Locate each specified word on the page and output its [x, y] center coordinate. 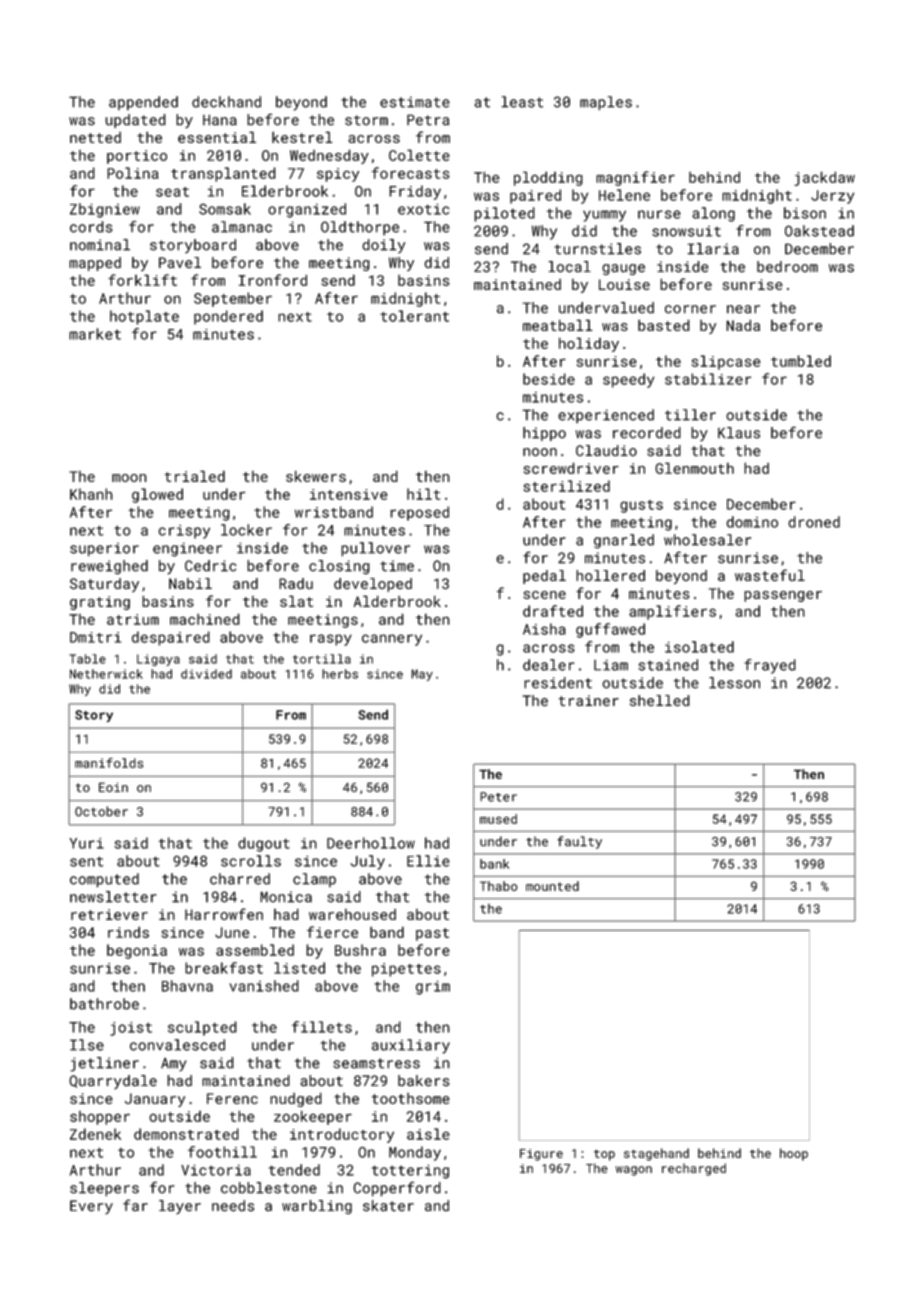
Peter [498, 797]
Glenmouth [694, 468]
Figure [541, 1155]
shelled [660, 700]
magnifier [635, 178]
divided [206, 674]
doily [383, 246]
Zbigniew [105, 210]
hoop [794, 1154]
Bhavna [187, 986]
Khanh [91, 494]
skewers [316, 476]
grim [433, 988]
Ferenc [232, 1098]
